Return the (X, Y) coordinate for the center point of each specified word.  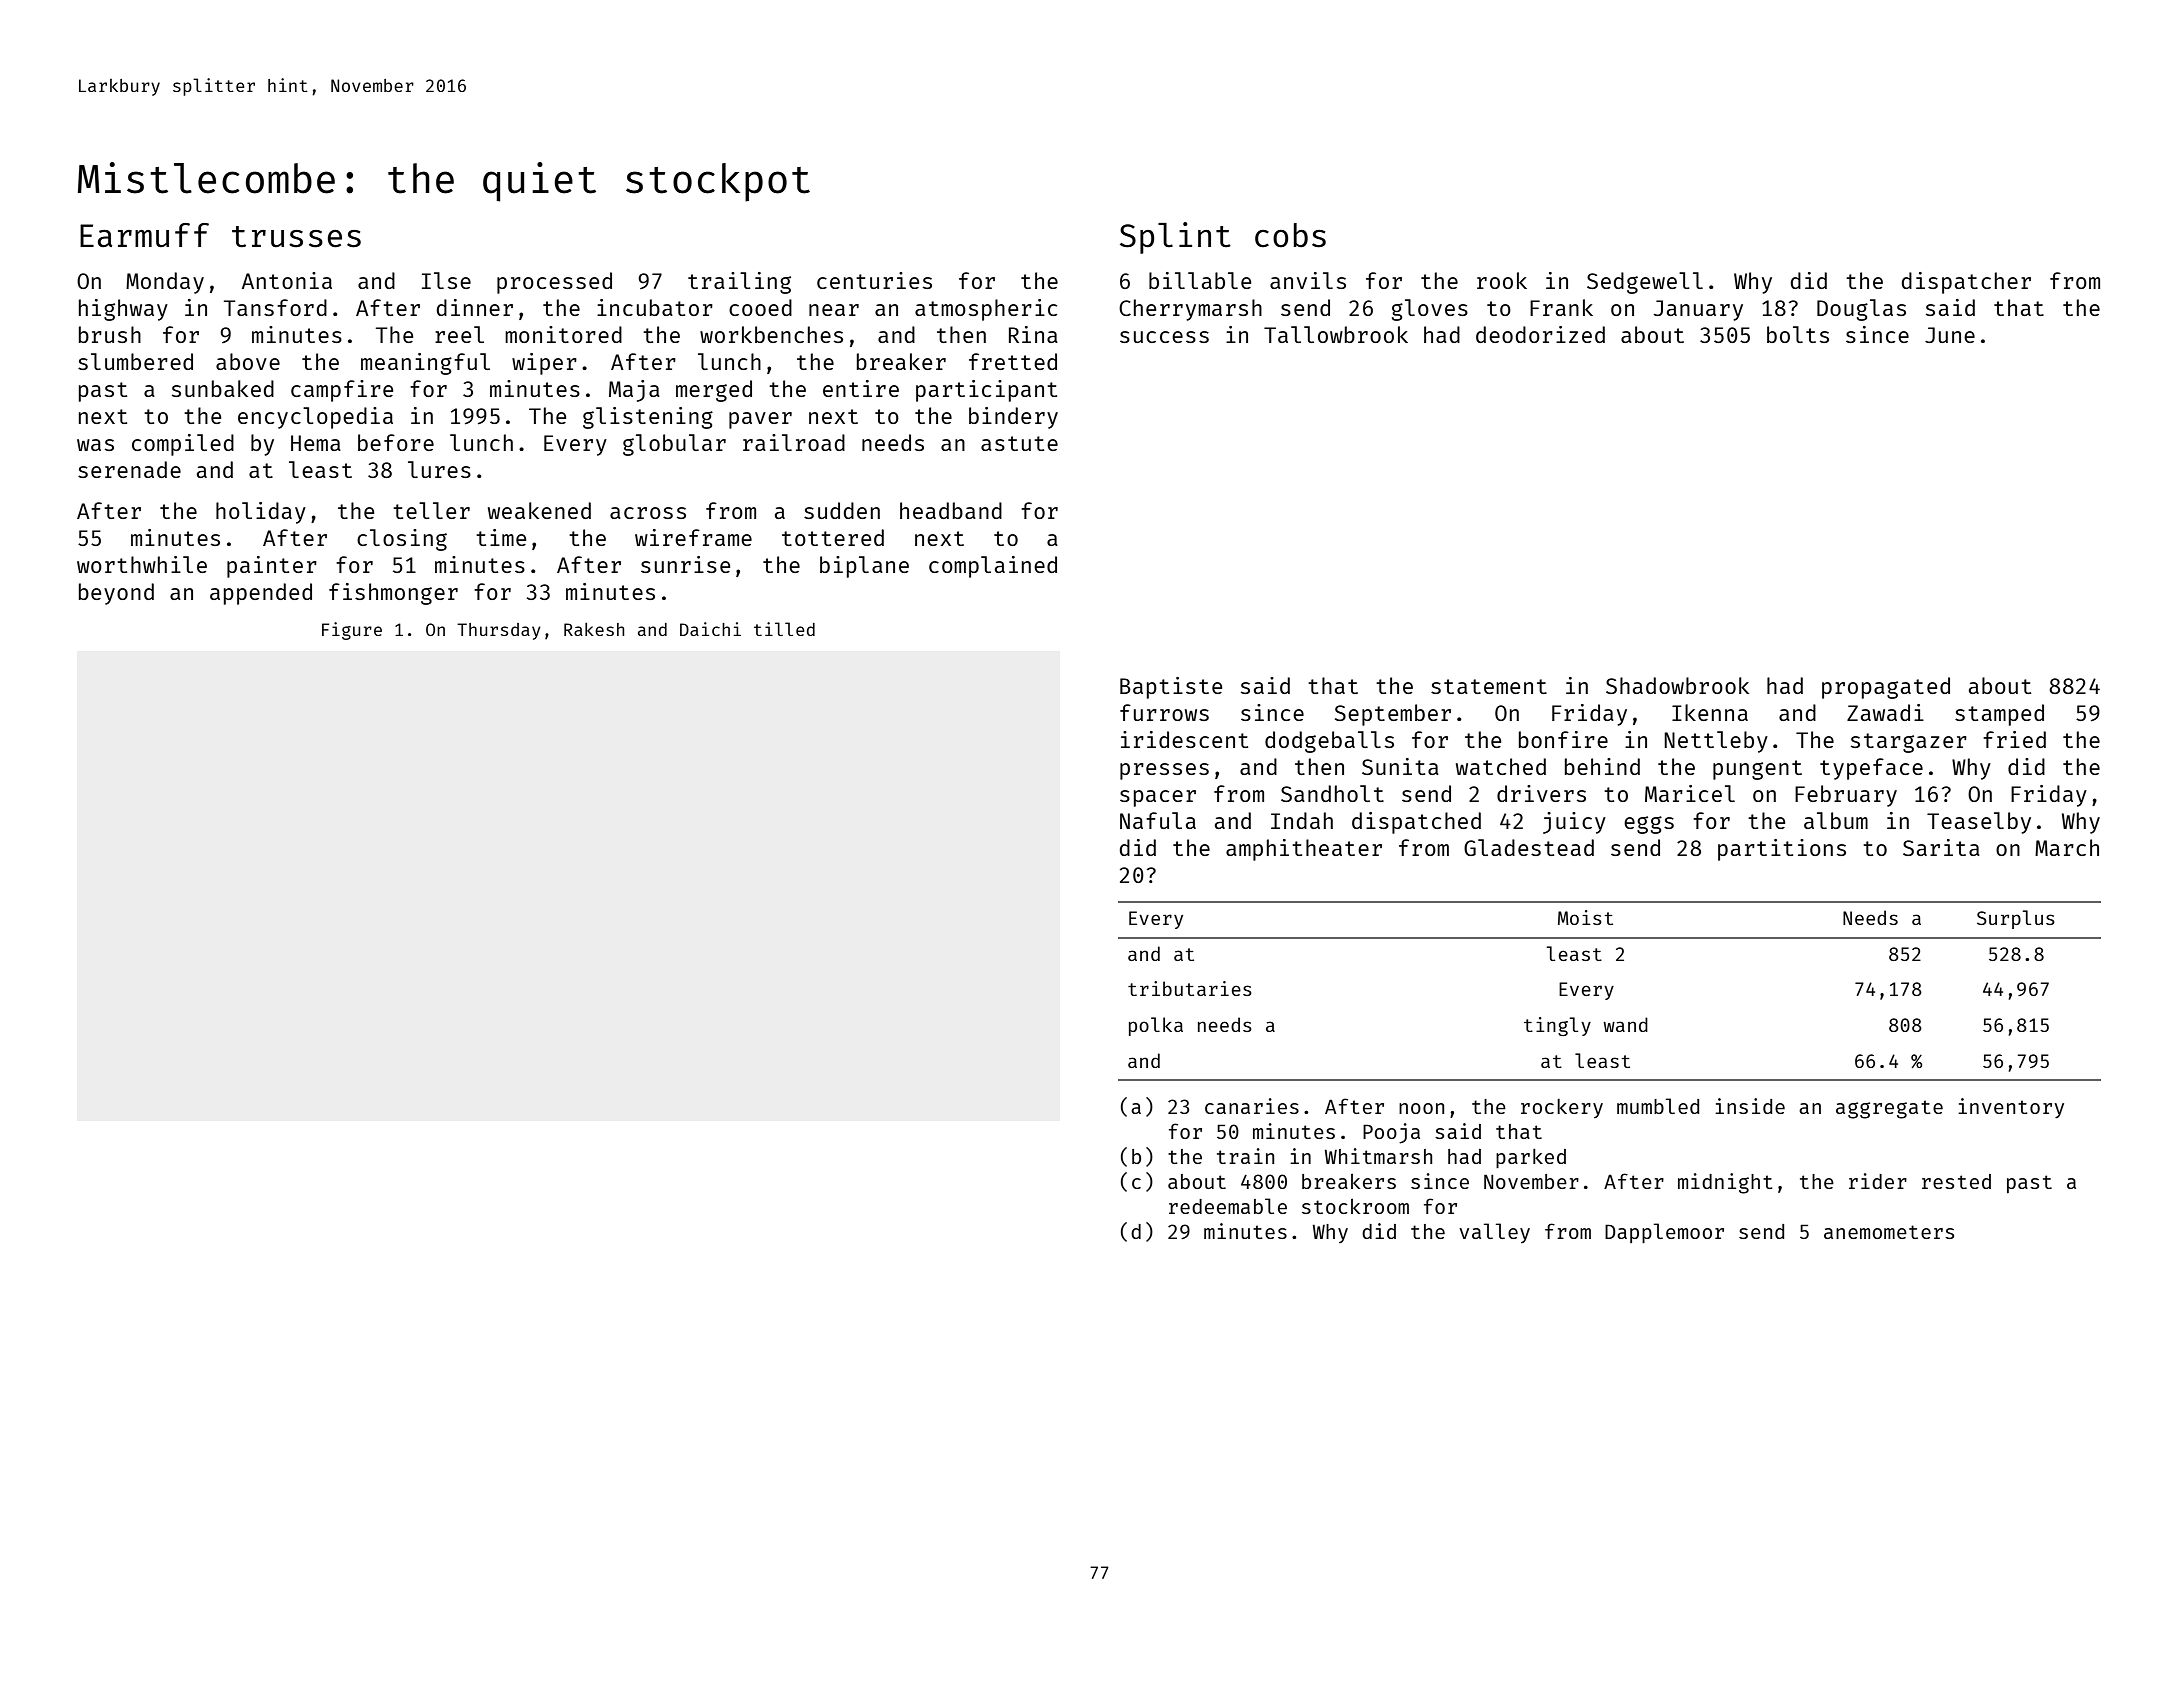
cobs (1290, 235)
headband (951, 510)
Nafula (1158, 820)
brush (110, 334)
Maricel (1690, 793)
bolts (1798, 334)
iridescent (1184, 739)
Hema (316, 443)
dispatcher (1966, 283)
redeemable (1228, 1206)
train (1245, 1156)
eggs (1649, 825)
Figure (352, 631)
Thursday (499, 631)
